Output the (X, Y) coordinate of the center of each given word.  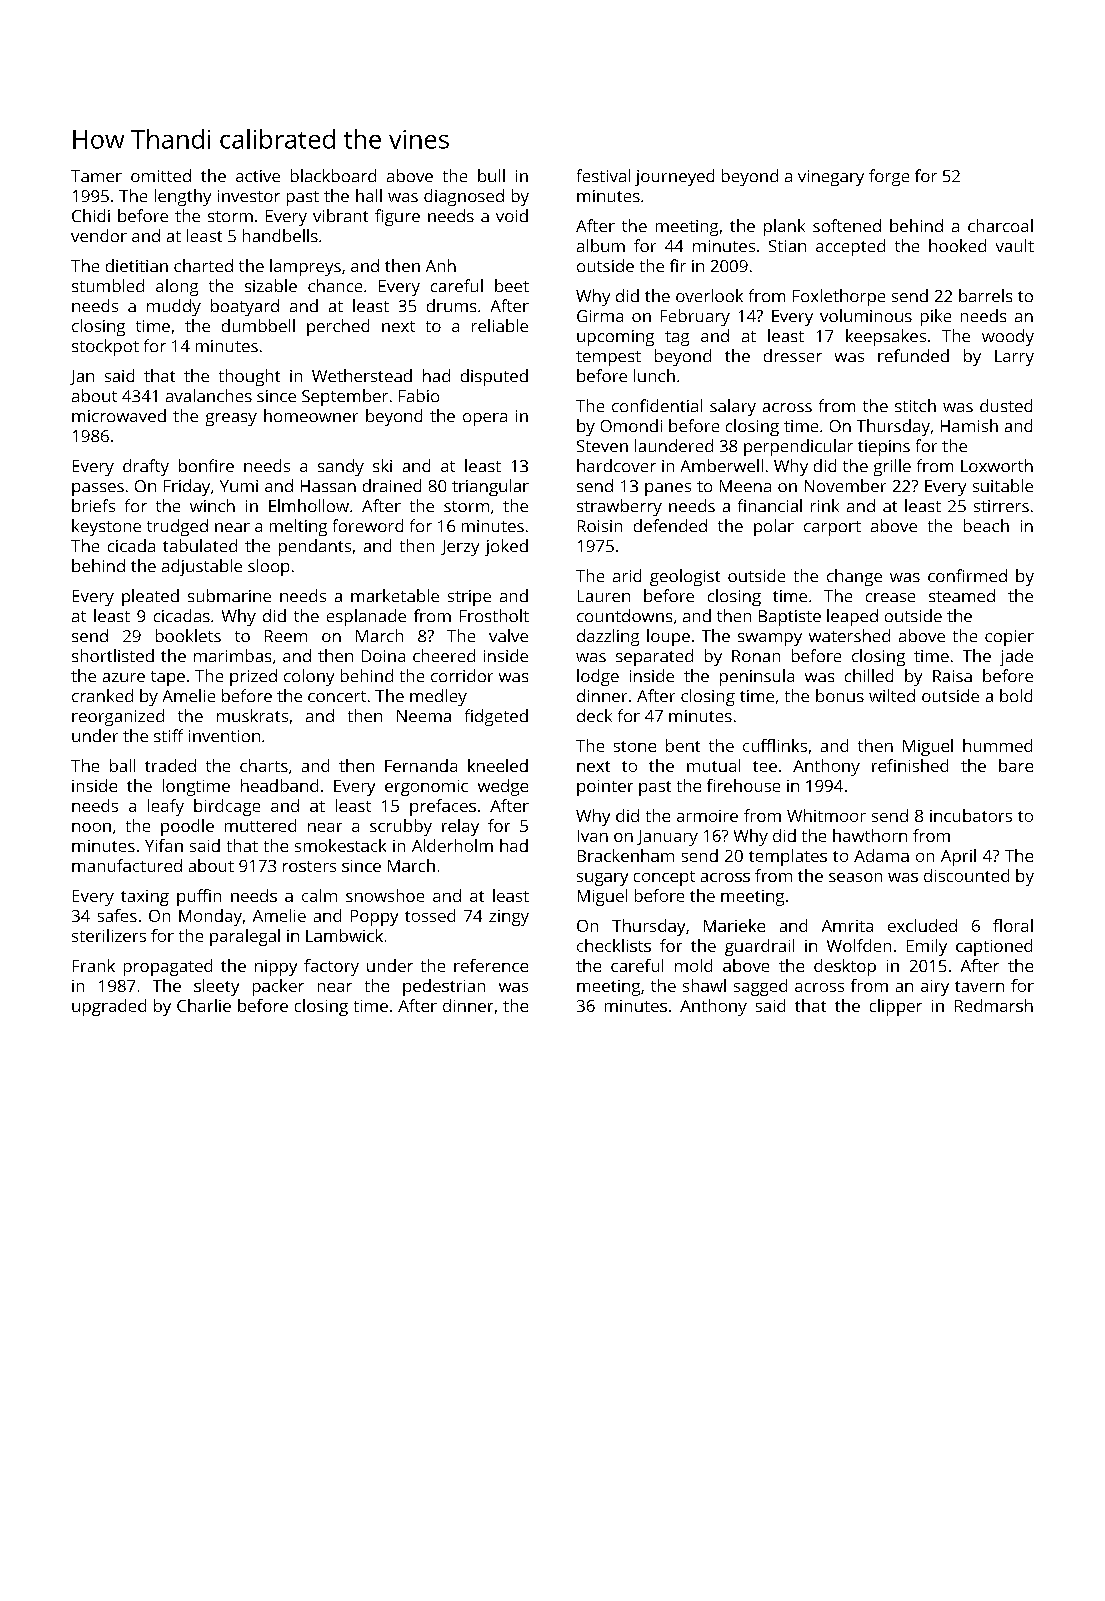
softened (847, 225)
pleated (150, 597)
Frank (94, 965)
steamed (962, 595)
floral (1013, 925)
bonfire (206, 465)
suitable (1003, 485)
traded (170, 765)
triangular (490, 487)
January (667, 838)
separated (654, 657)
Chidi (91, 215)
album (601, 245)
